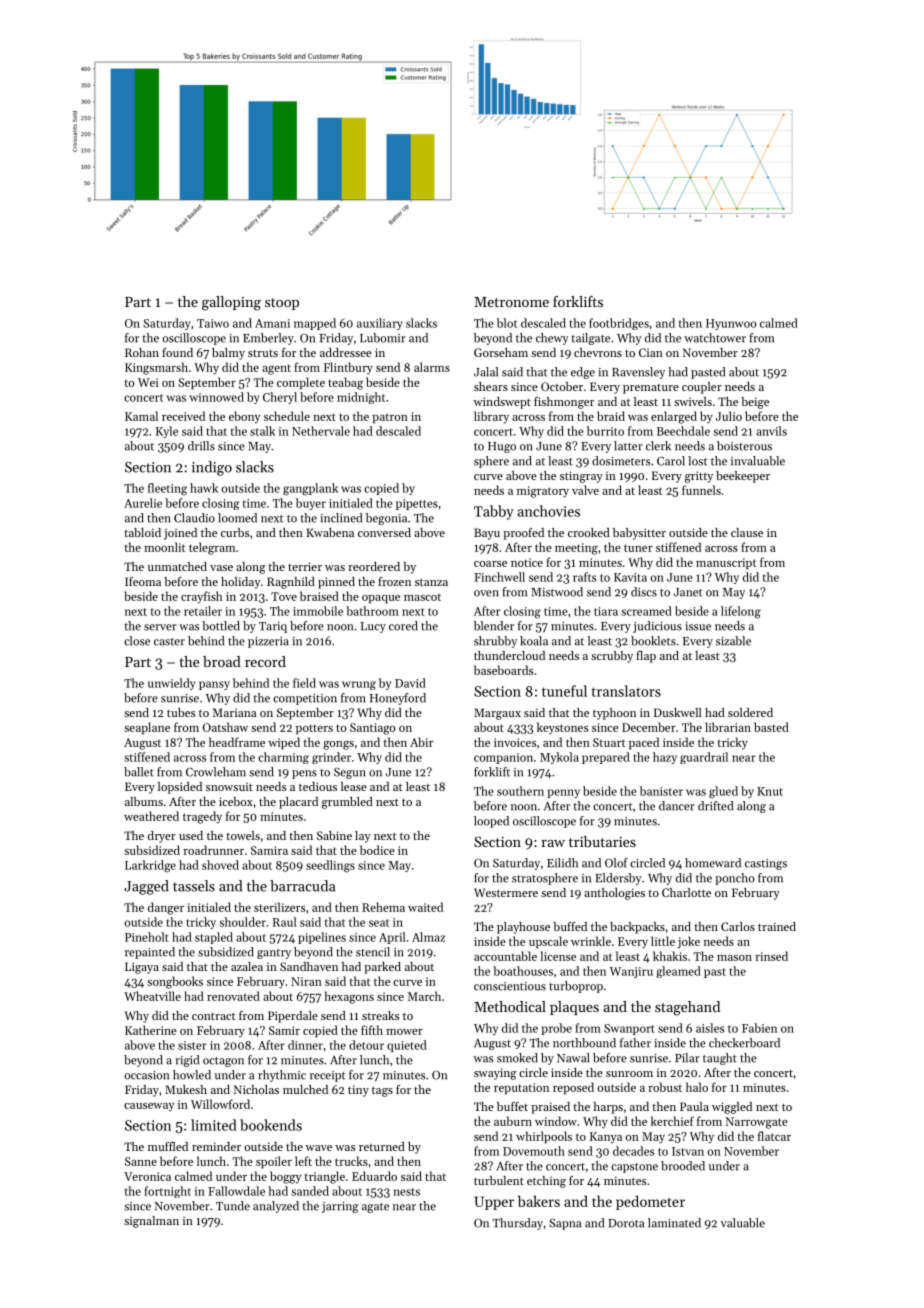 The height and width of the screenshot is (1308, 924). What do you see at coordinates (638, 373) in the screenshot?
I see `Ravensley` at bounding box center [638, 373].
